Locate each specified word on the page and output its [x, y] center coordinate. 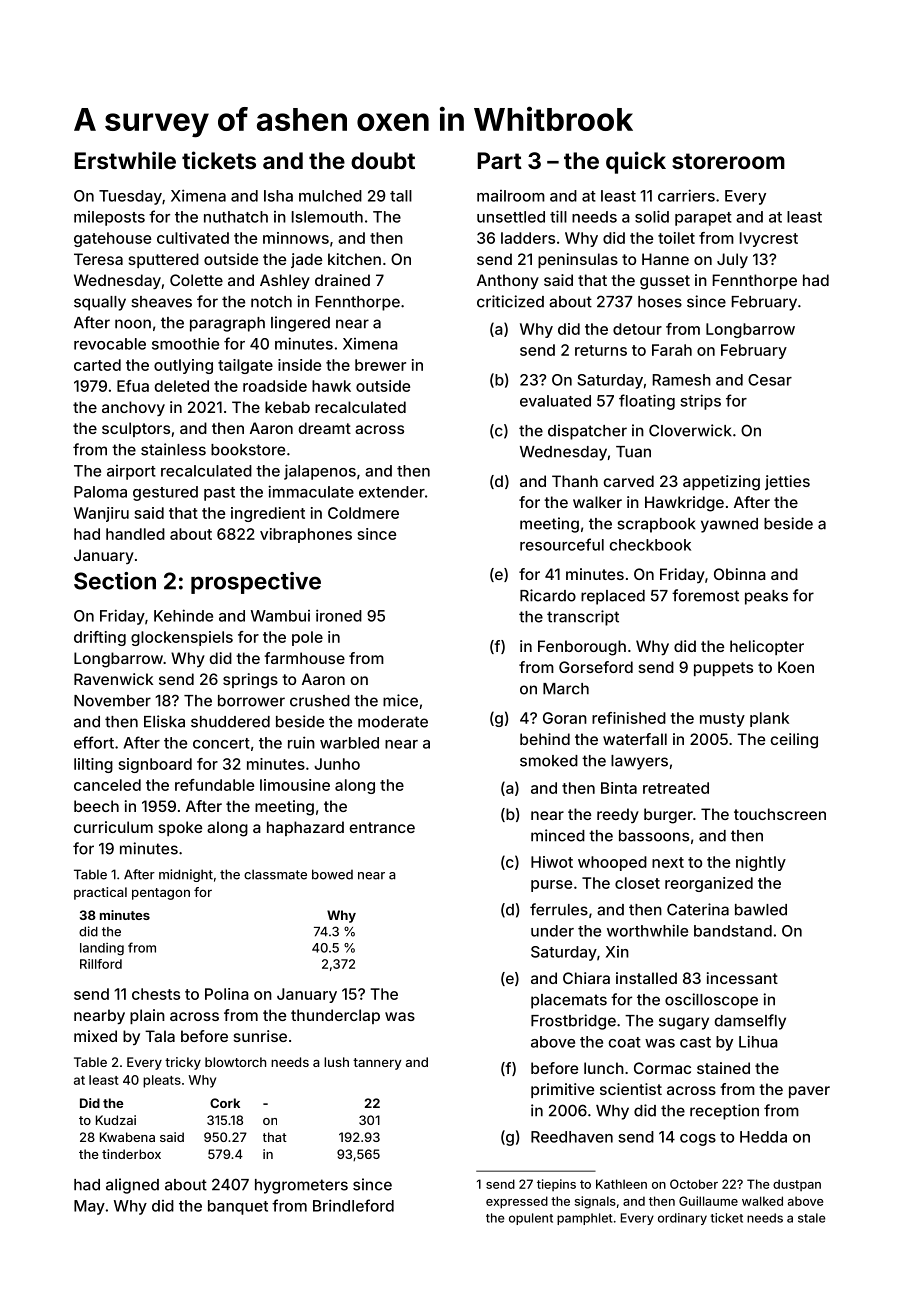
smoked [549, 761]
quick [636, 162]
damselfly [750, 1022]
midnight [186, 875]
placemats [569, 1001]
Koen [796, 667]
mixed [95, 1036]
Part [499, 160]
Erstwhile [125, 160]
